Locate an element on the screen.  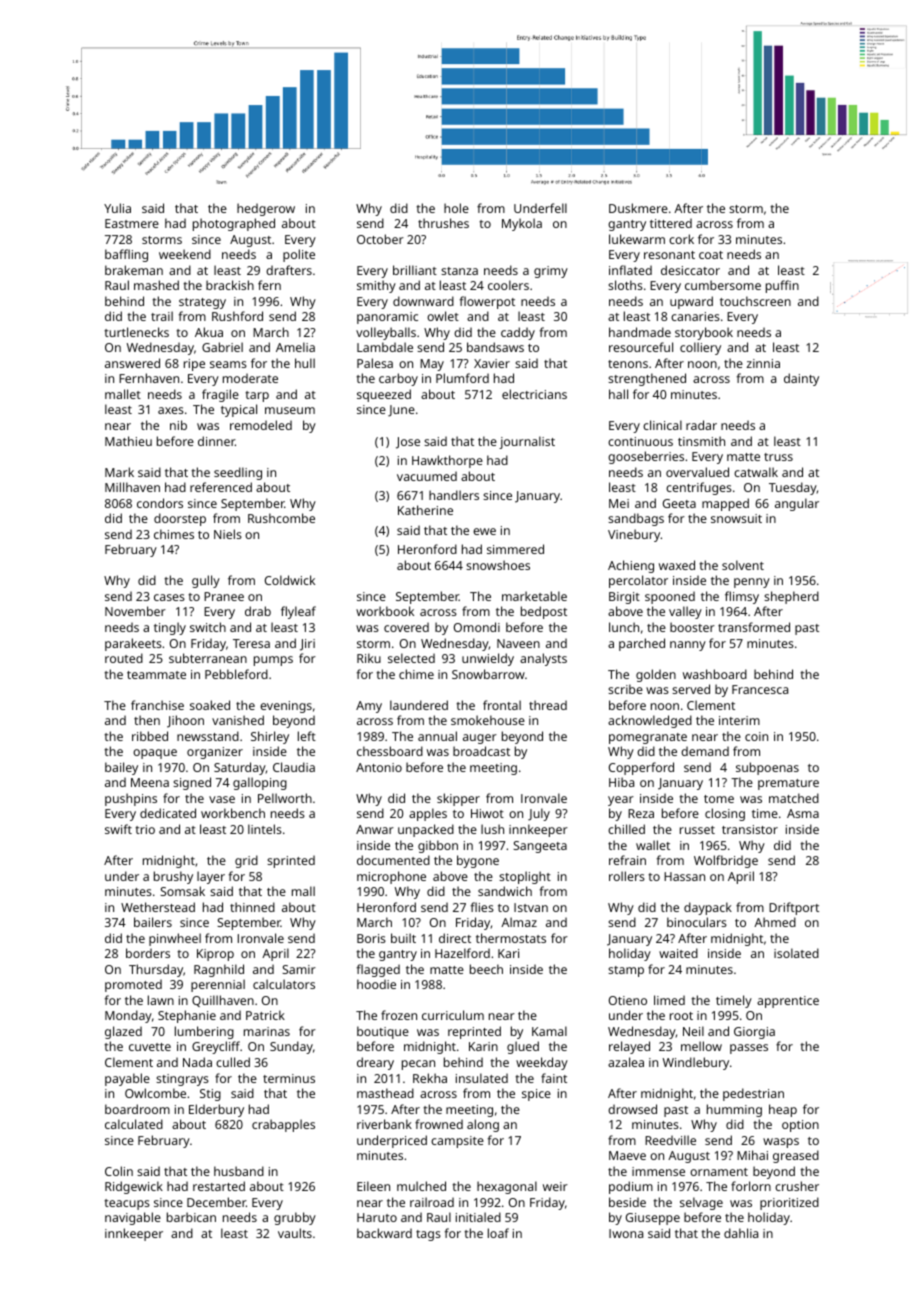
puffin is located at coordinates (782, 286).
